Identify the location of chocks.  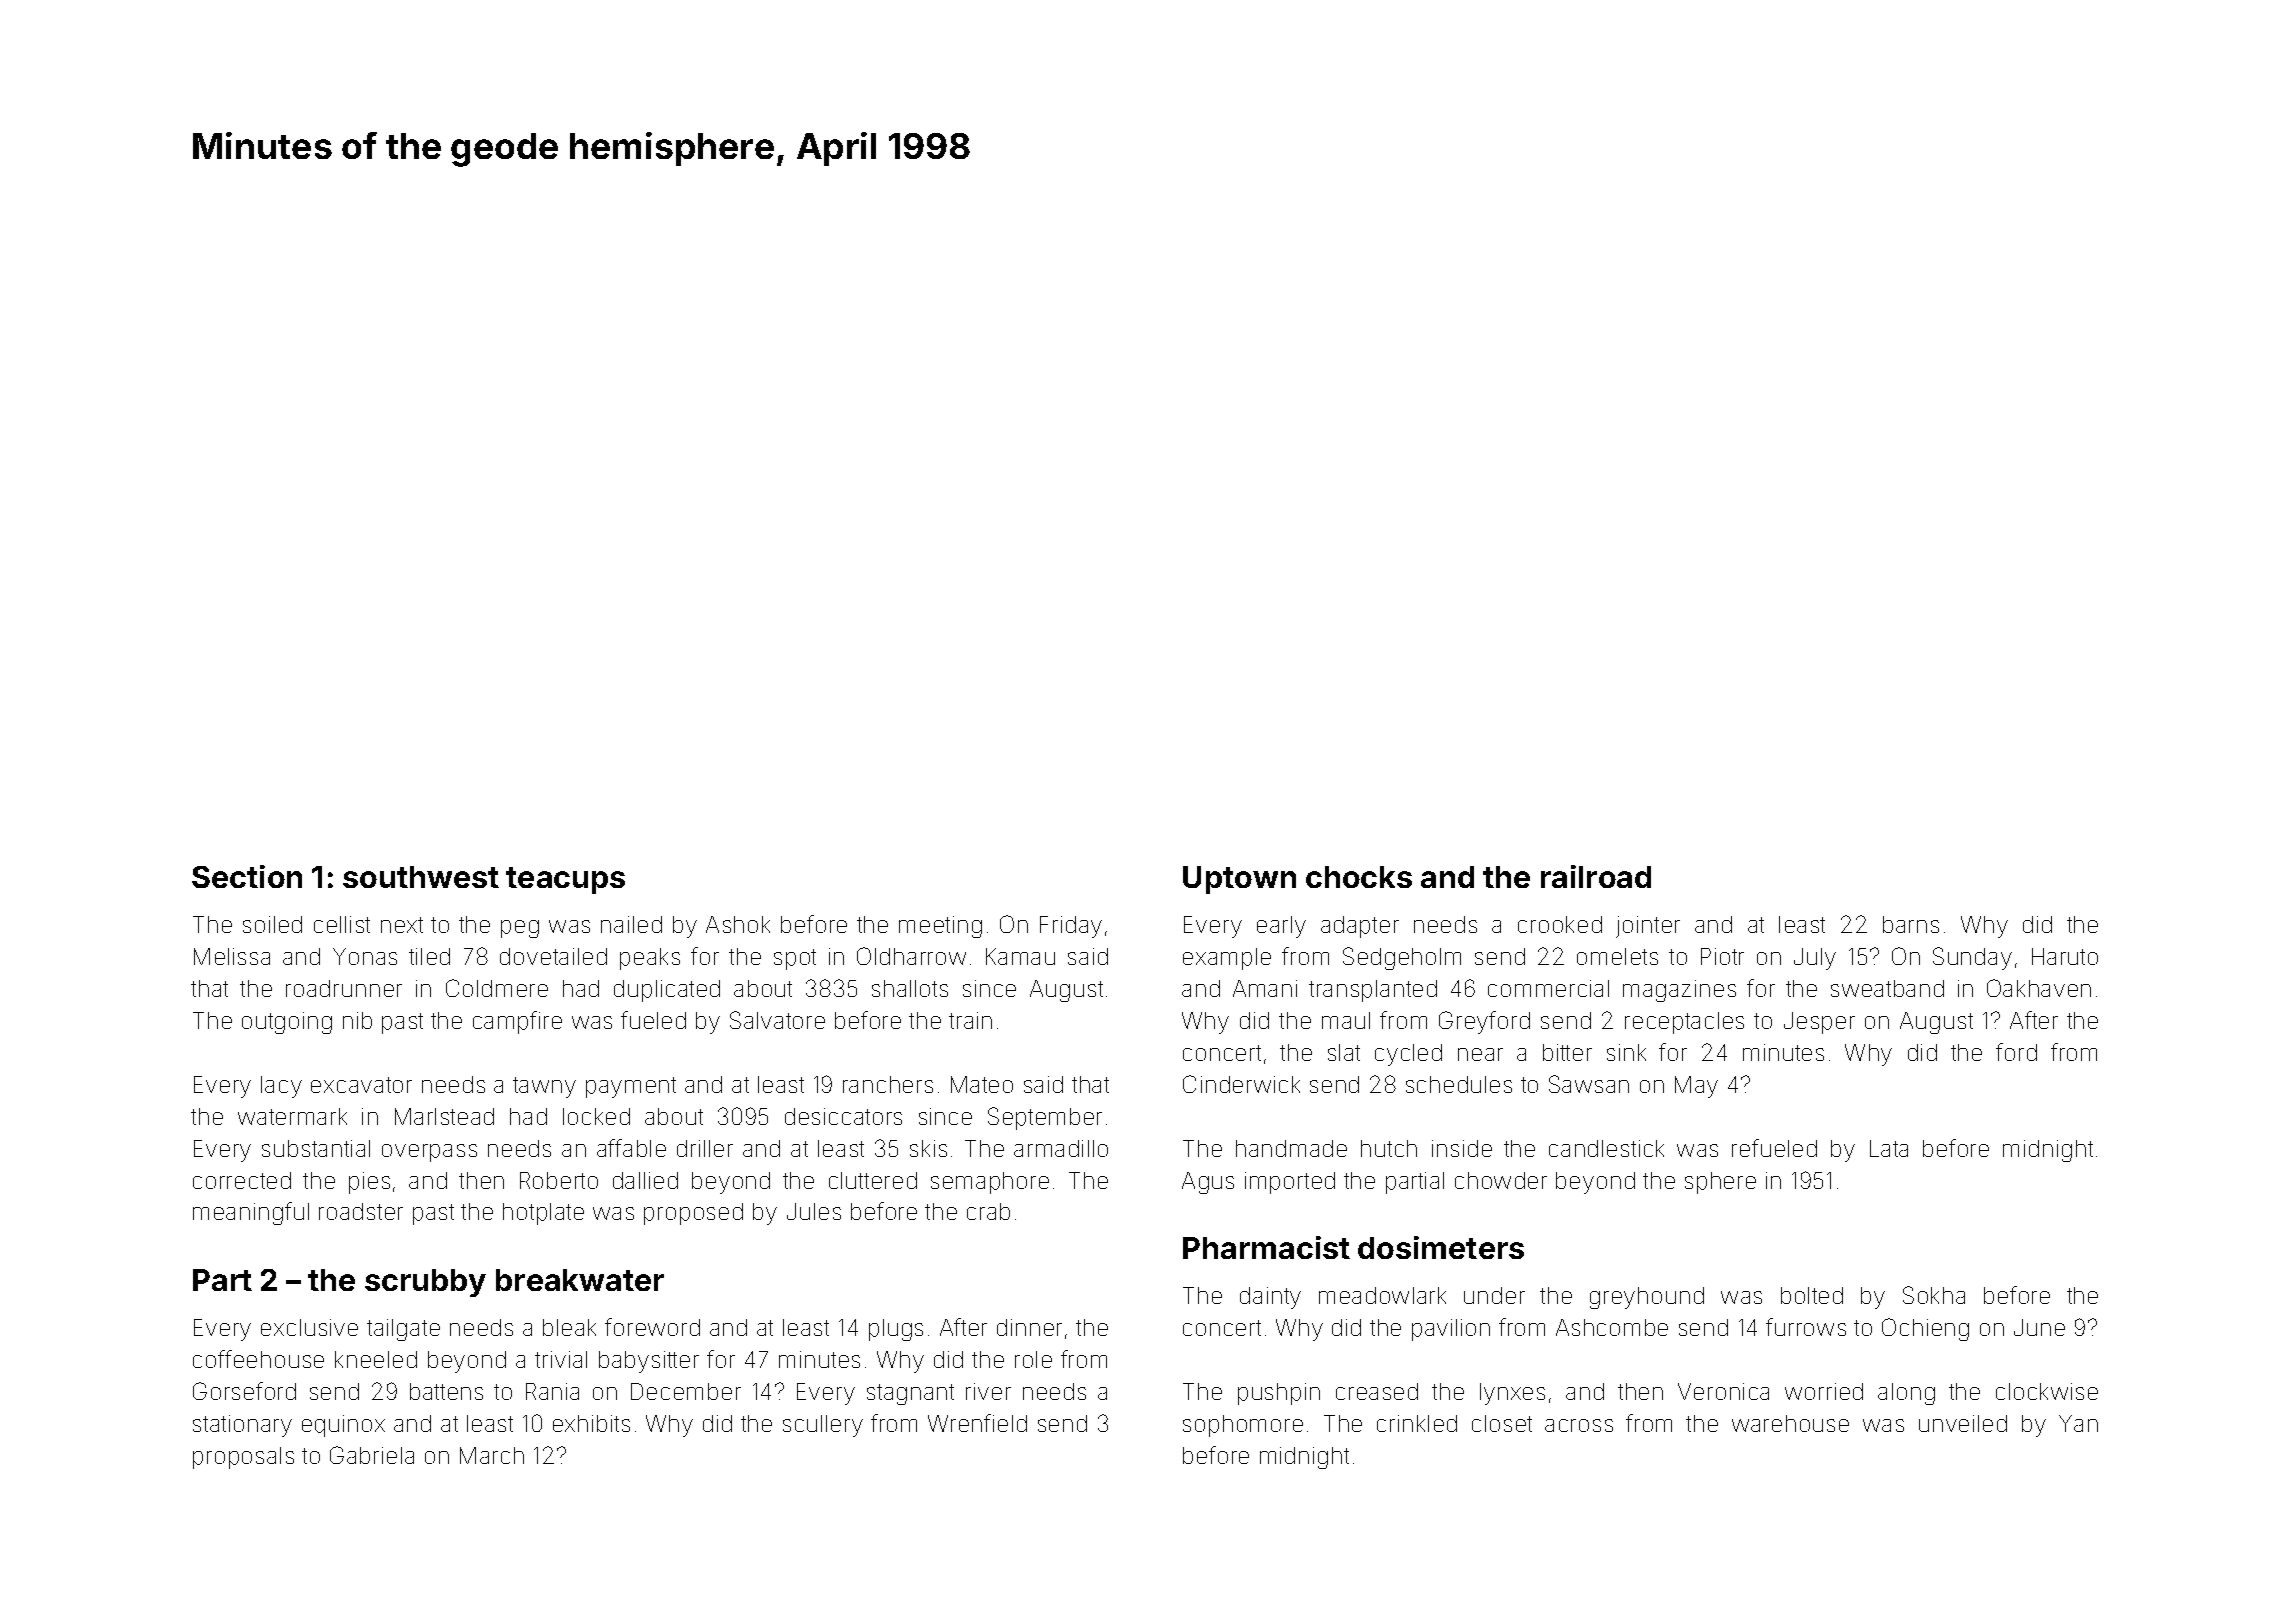
(1359, 877).
